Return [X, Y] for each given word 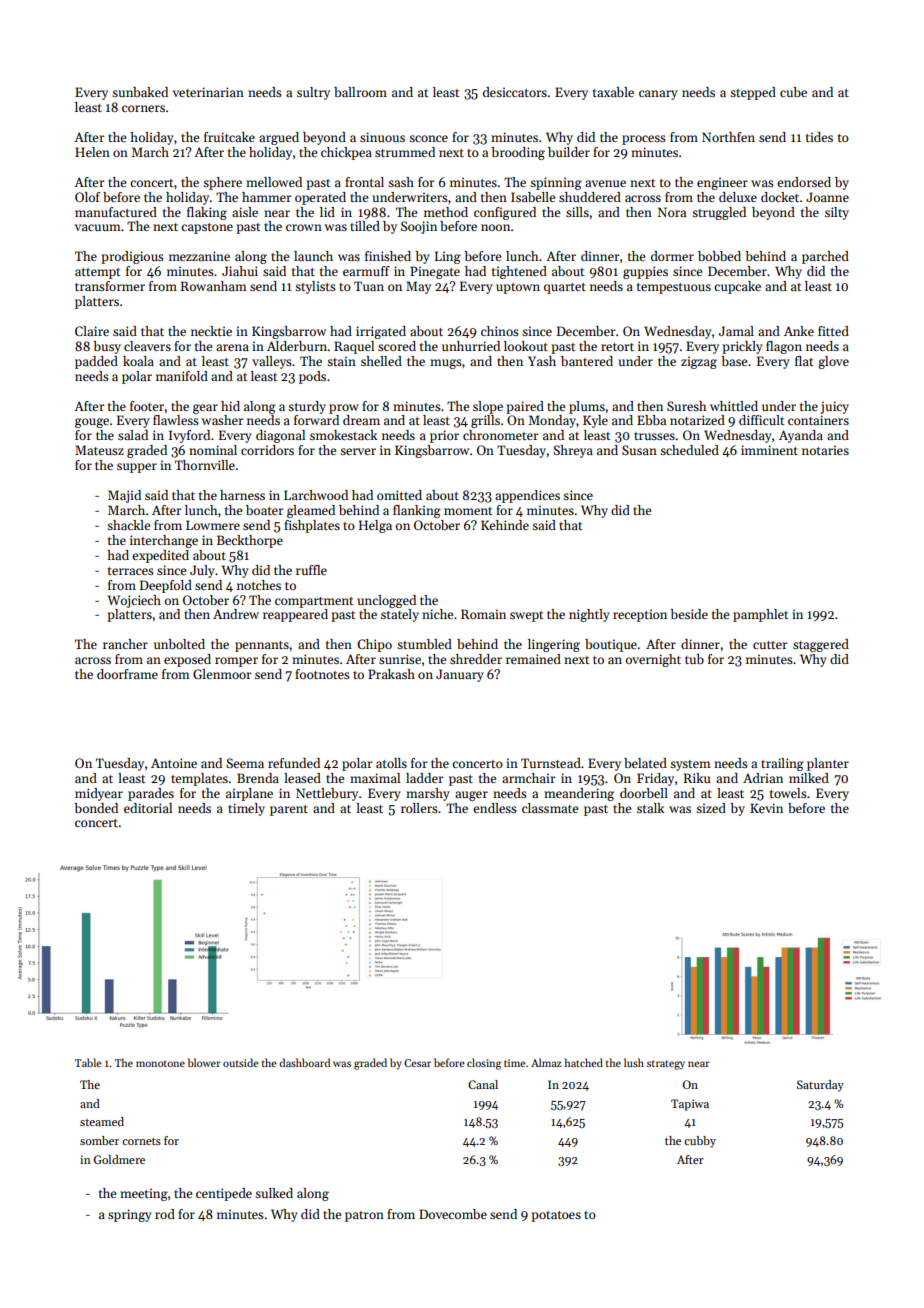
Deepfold [166, 586]
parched [825, 257]
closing [484, 1064]
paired [525, 407]
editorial [148, 808]
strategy [666, 1065]
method [446, 212]
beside [689, 614]
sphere [222, 183]
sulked [274, 1193]
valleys [272, 362]
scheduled [689, 450]
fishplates [312, 526]
